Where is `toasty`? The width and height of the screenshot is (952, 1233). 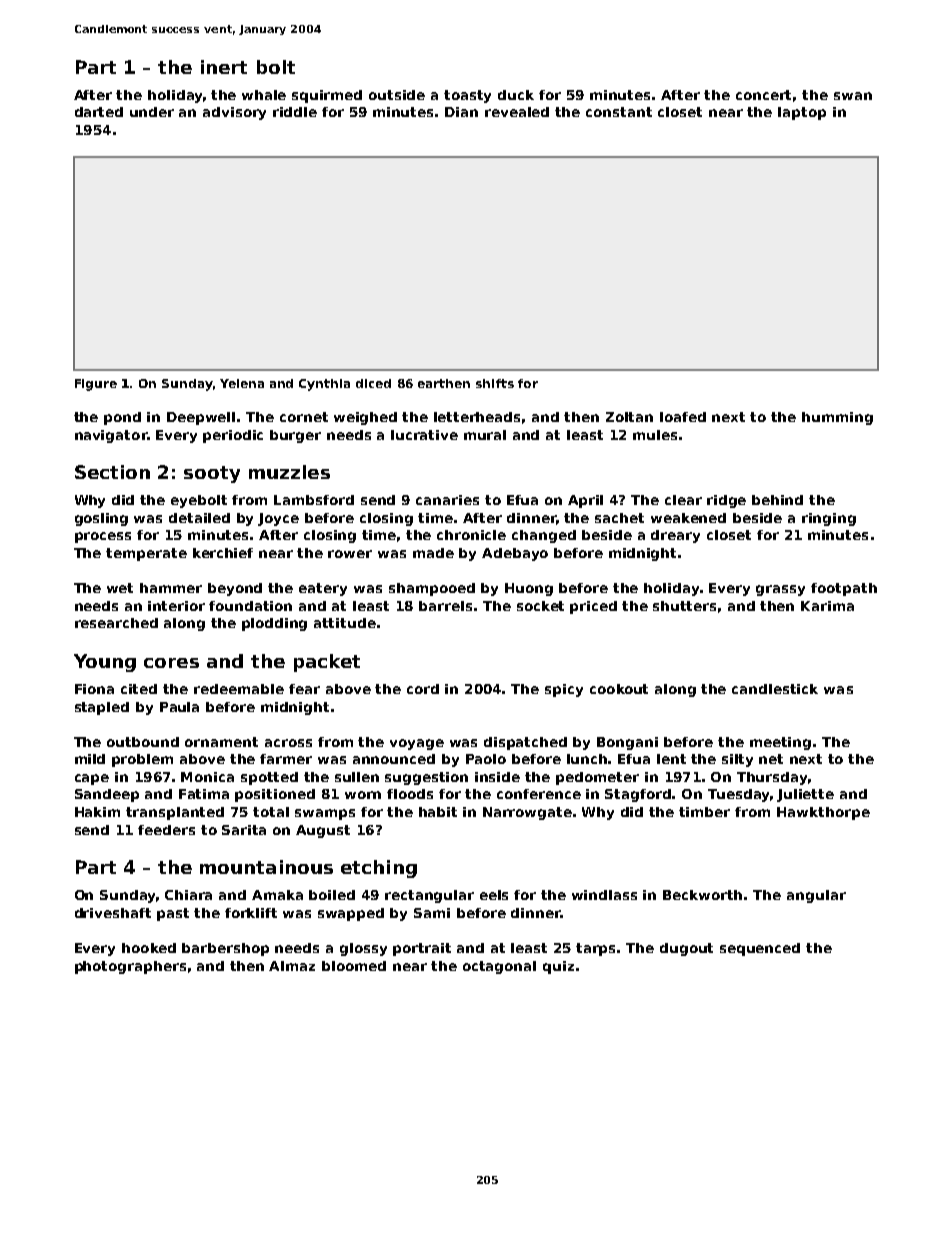 toasty is located at coordinates (467, 96).
